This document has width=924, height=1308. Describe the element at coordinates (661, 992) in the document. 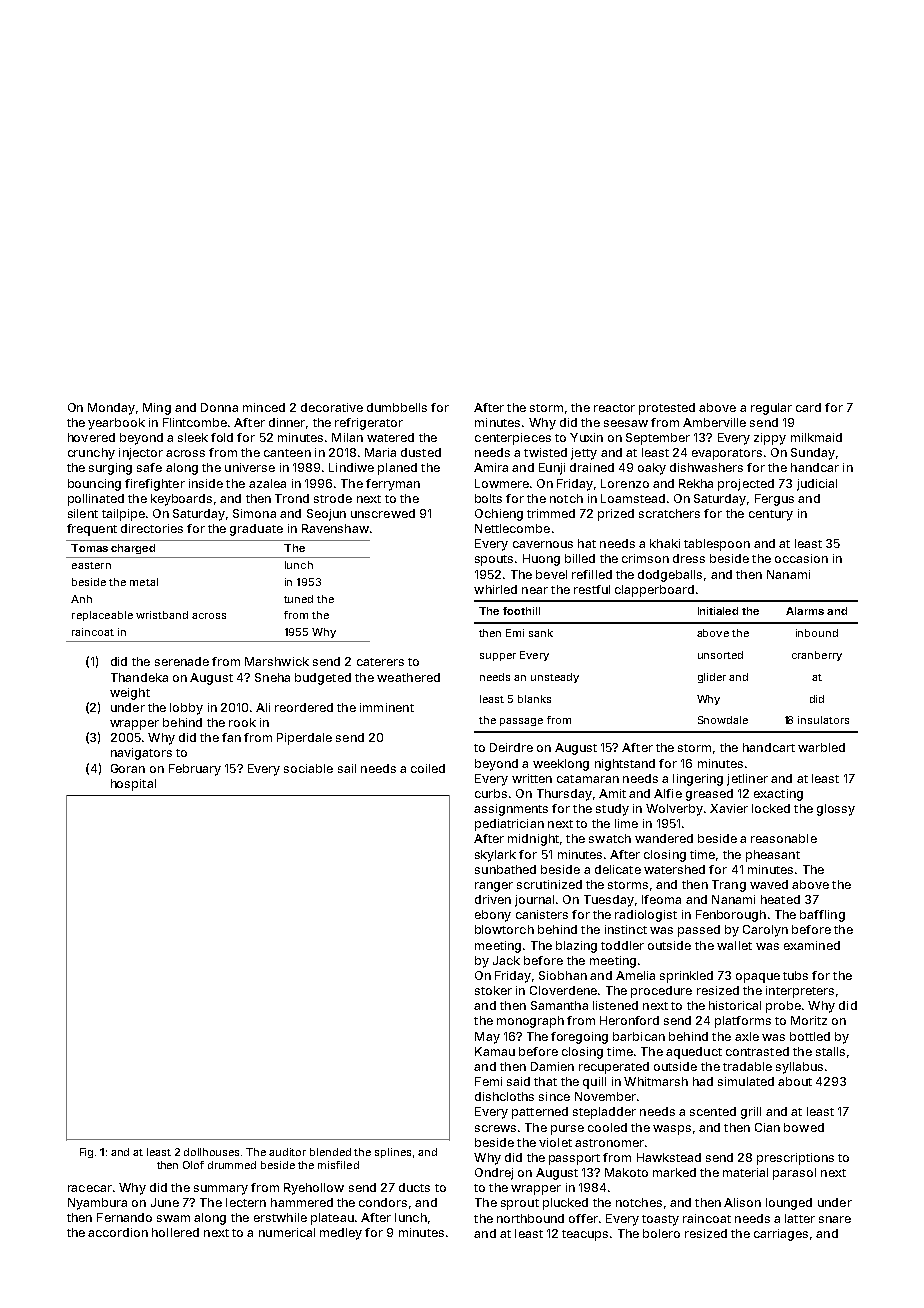

I see `procedure` at that location.
